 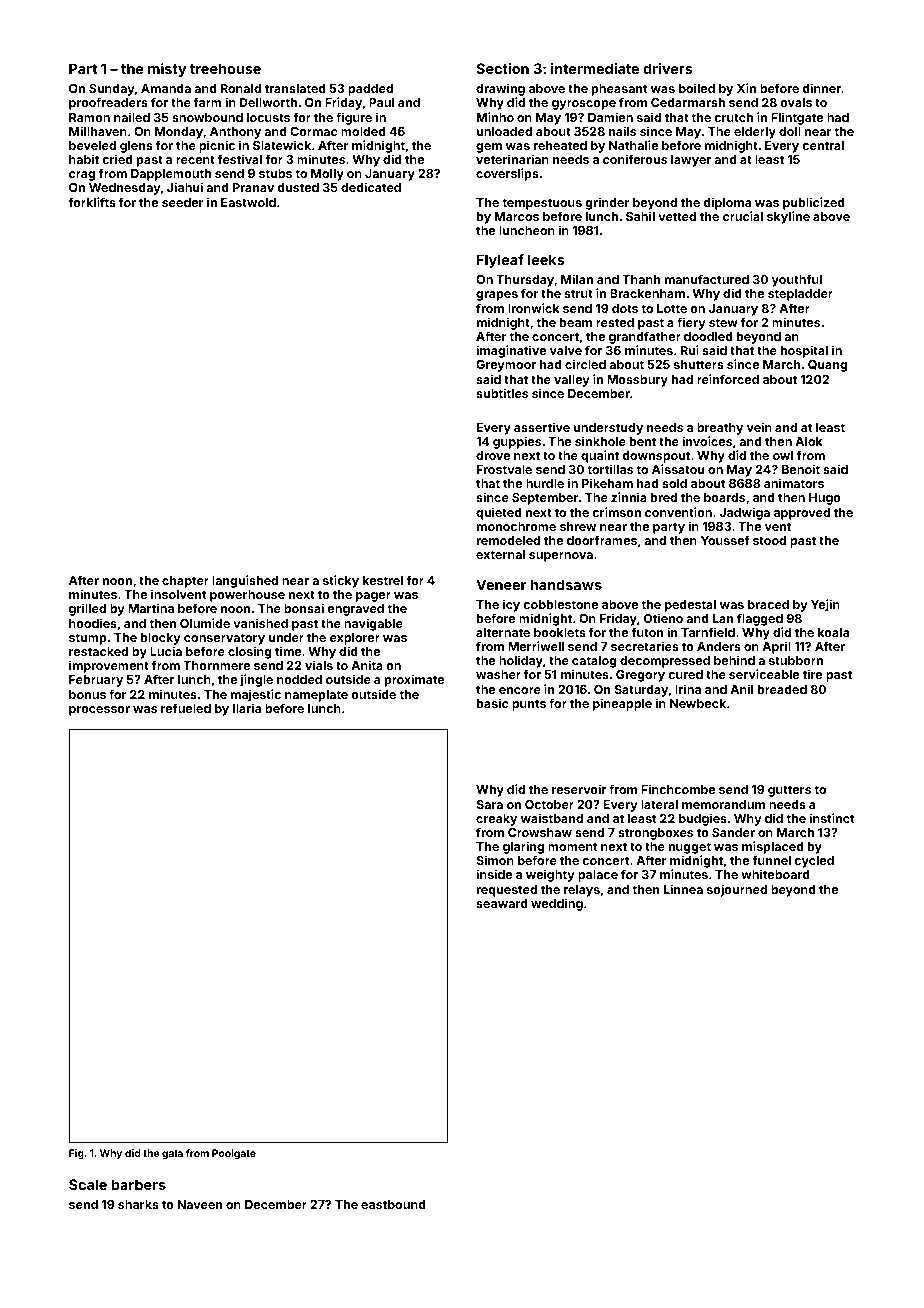 What do you see at coordinates (814, 862) in the page?
I see `cycled` at bounding box center [814, 862].
